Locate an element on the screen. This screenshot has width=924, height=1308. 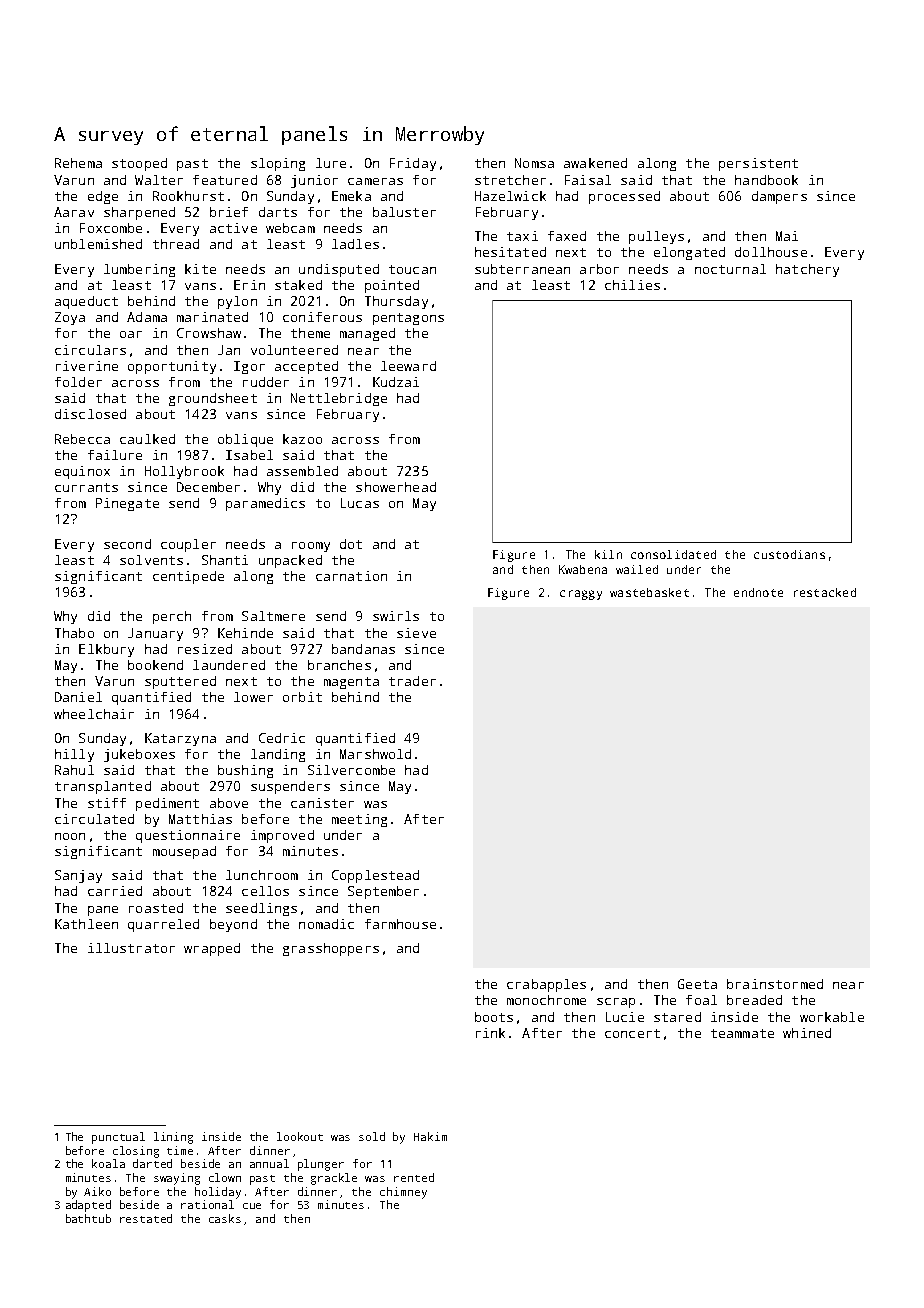
lower is located at coordinates (253, 697).
